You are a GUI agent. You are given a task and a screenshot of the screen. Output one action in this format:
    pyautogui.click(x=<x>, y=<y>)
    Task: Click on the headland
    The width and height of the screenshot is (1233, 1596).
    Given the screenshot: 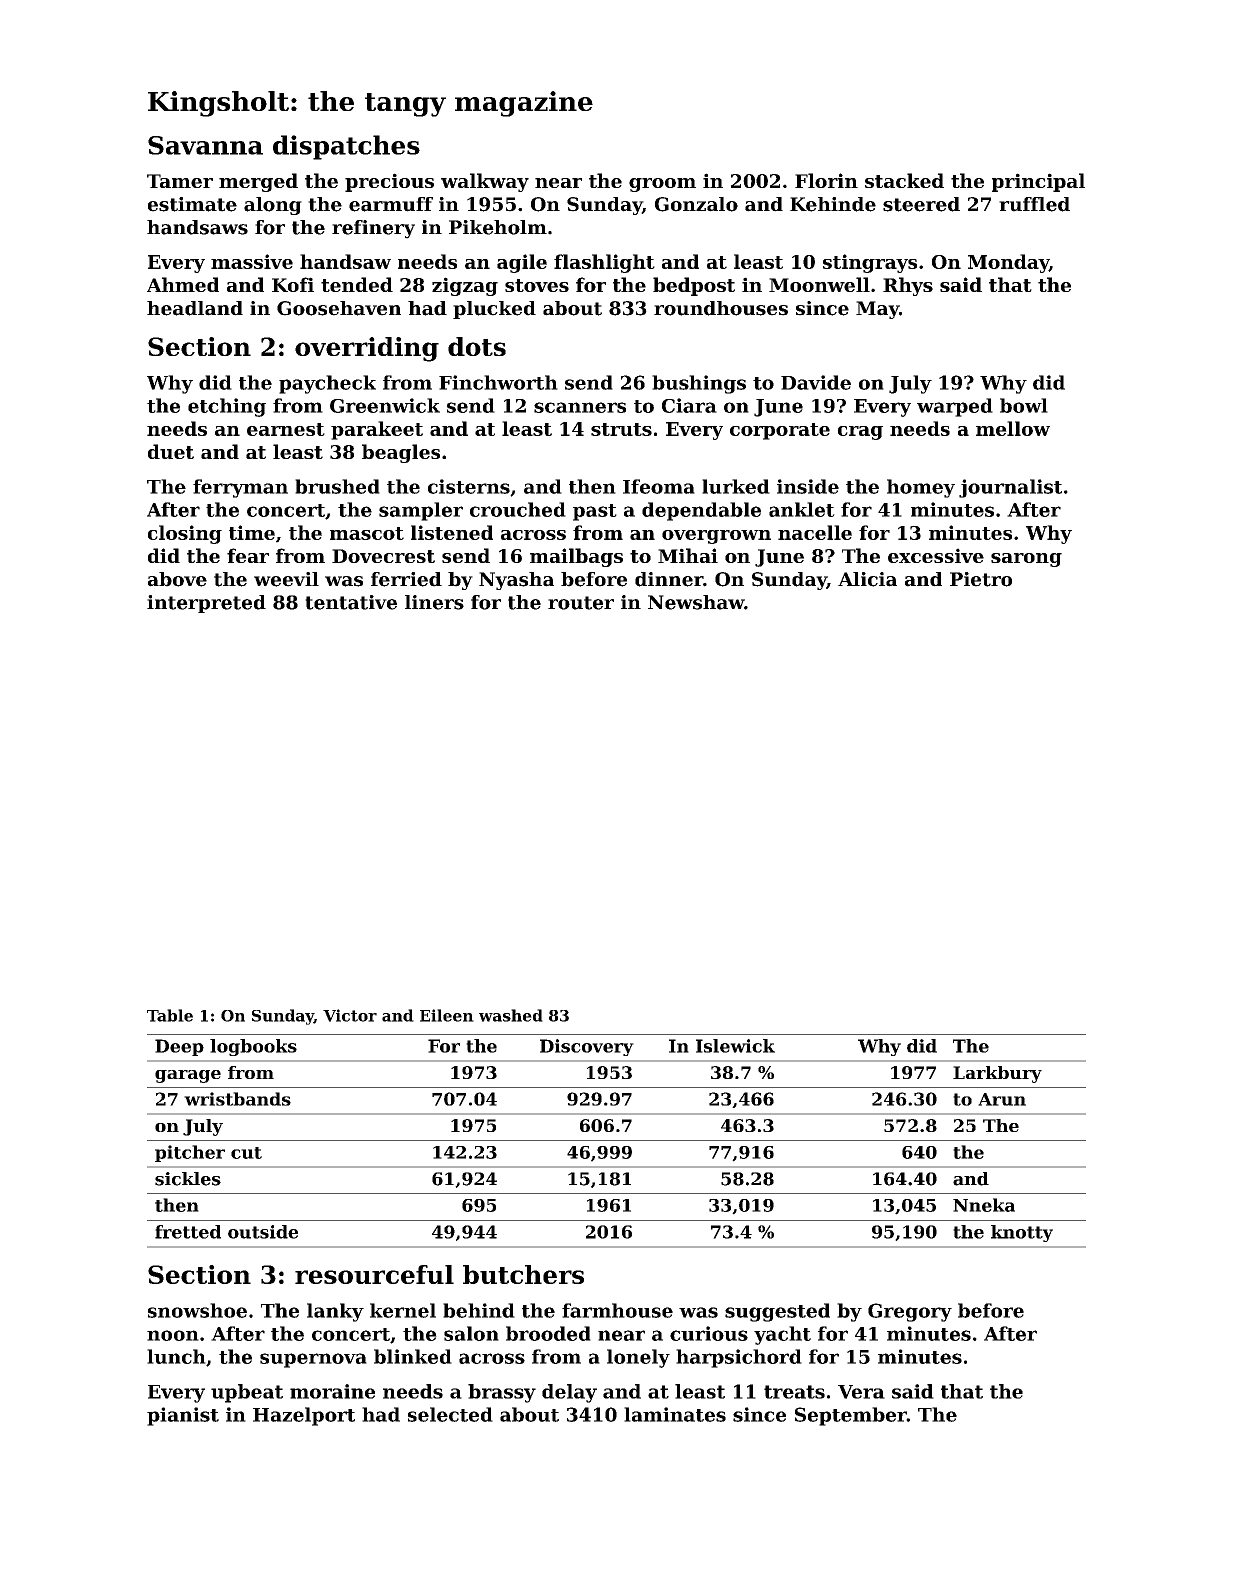 What is the action you would take?
    pyautogui.click(x=195, y=308)
